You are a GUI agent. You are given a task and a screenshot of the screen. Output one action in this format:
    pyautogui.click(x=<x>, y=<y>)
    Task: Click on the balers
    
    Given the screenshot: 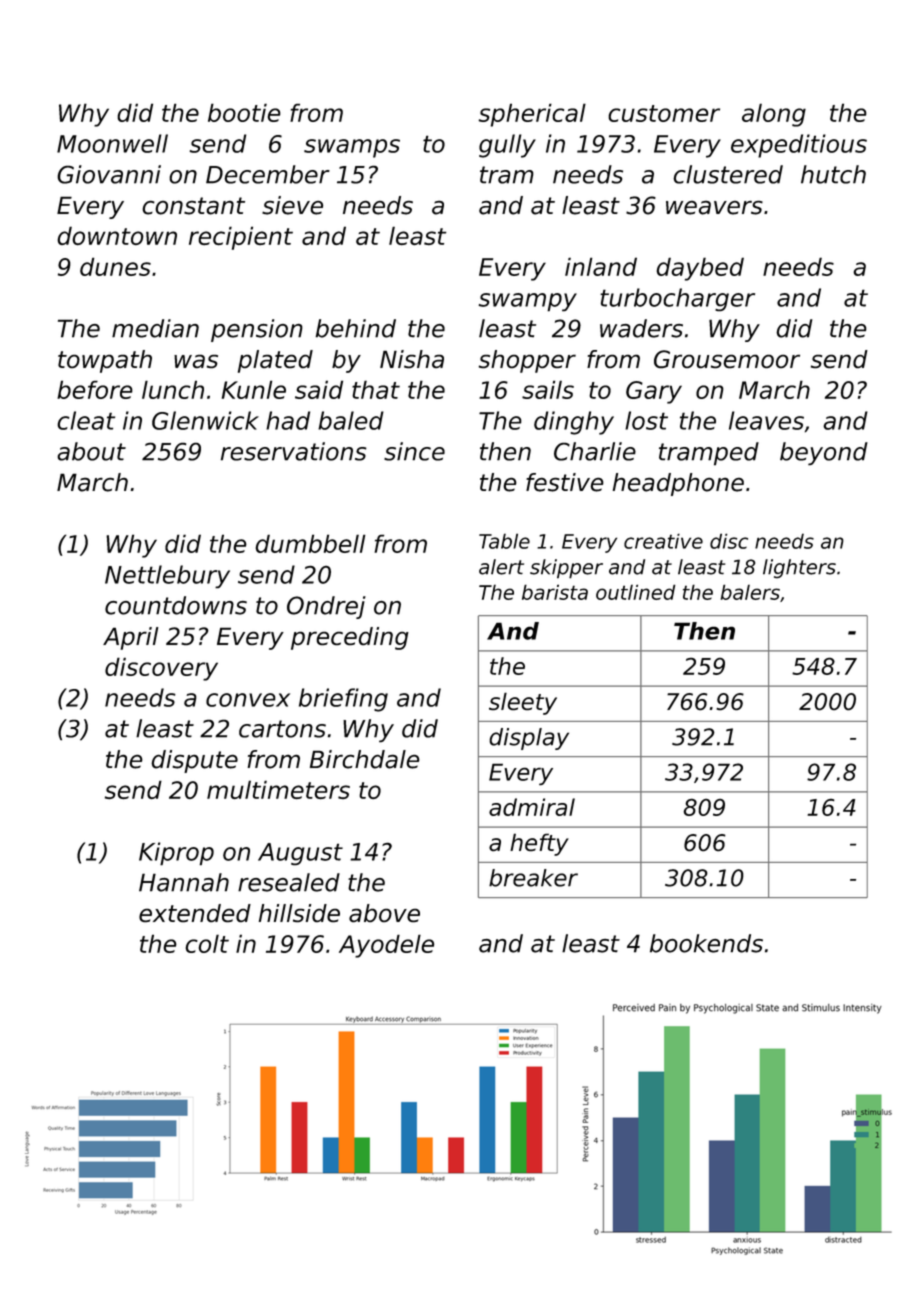 What is the action you would take?
    pyautogui.click(x=750, y=592)
